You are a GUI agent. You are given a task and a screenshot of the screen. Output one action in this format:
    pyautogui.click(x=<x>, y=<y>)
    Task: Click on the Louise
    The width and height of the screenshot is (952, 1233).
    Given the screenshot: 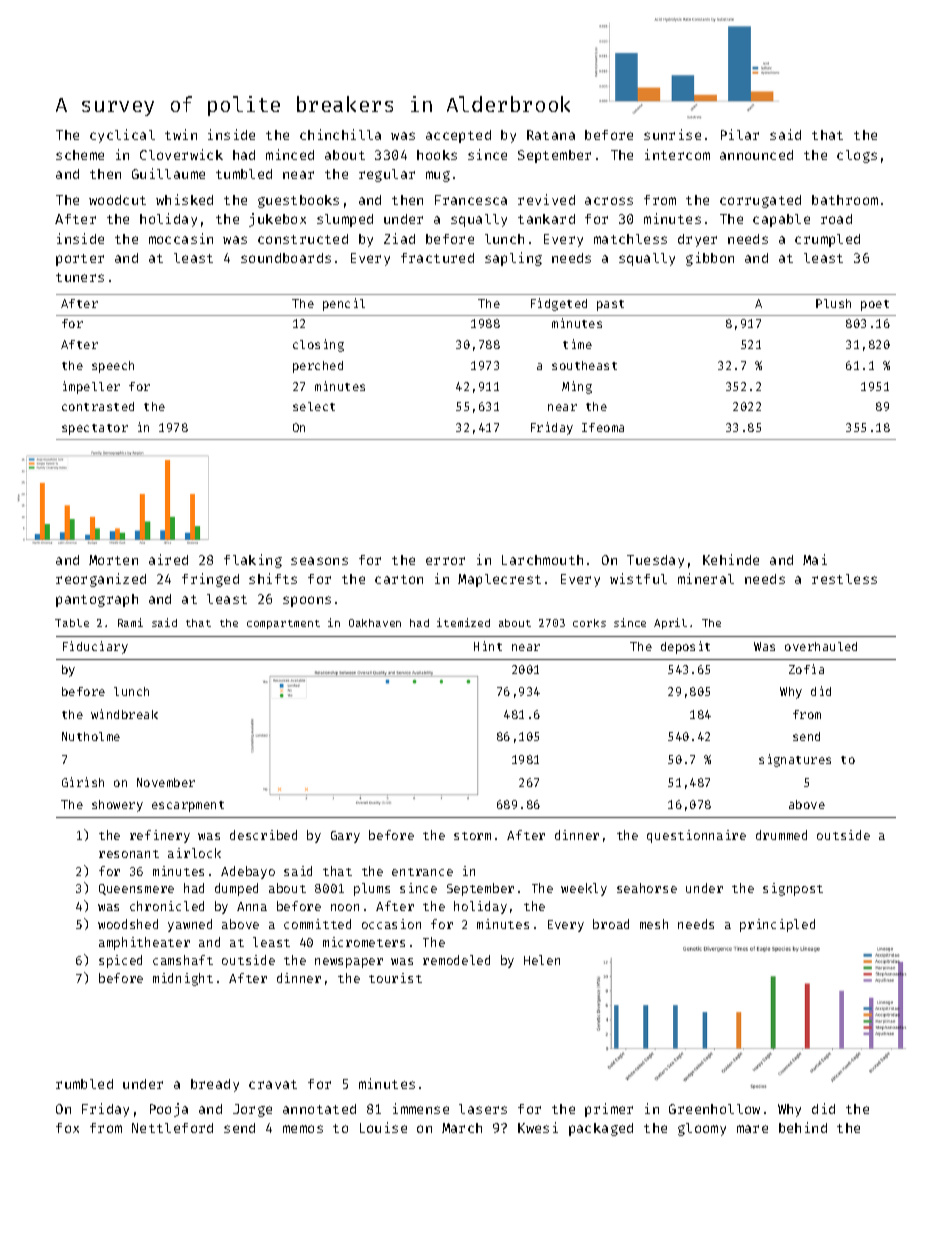 What is the action you would take?
    pyautogui.click(x=383, y=1127)
